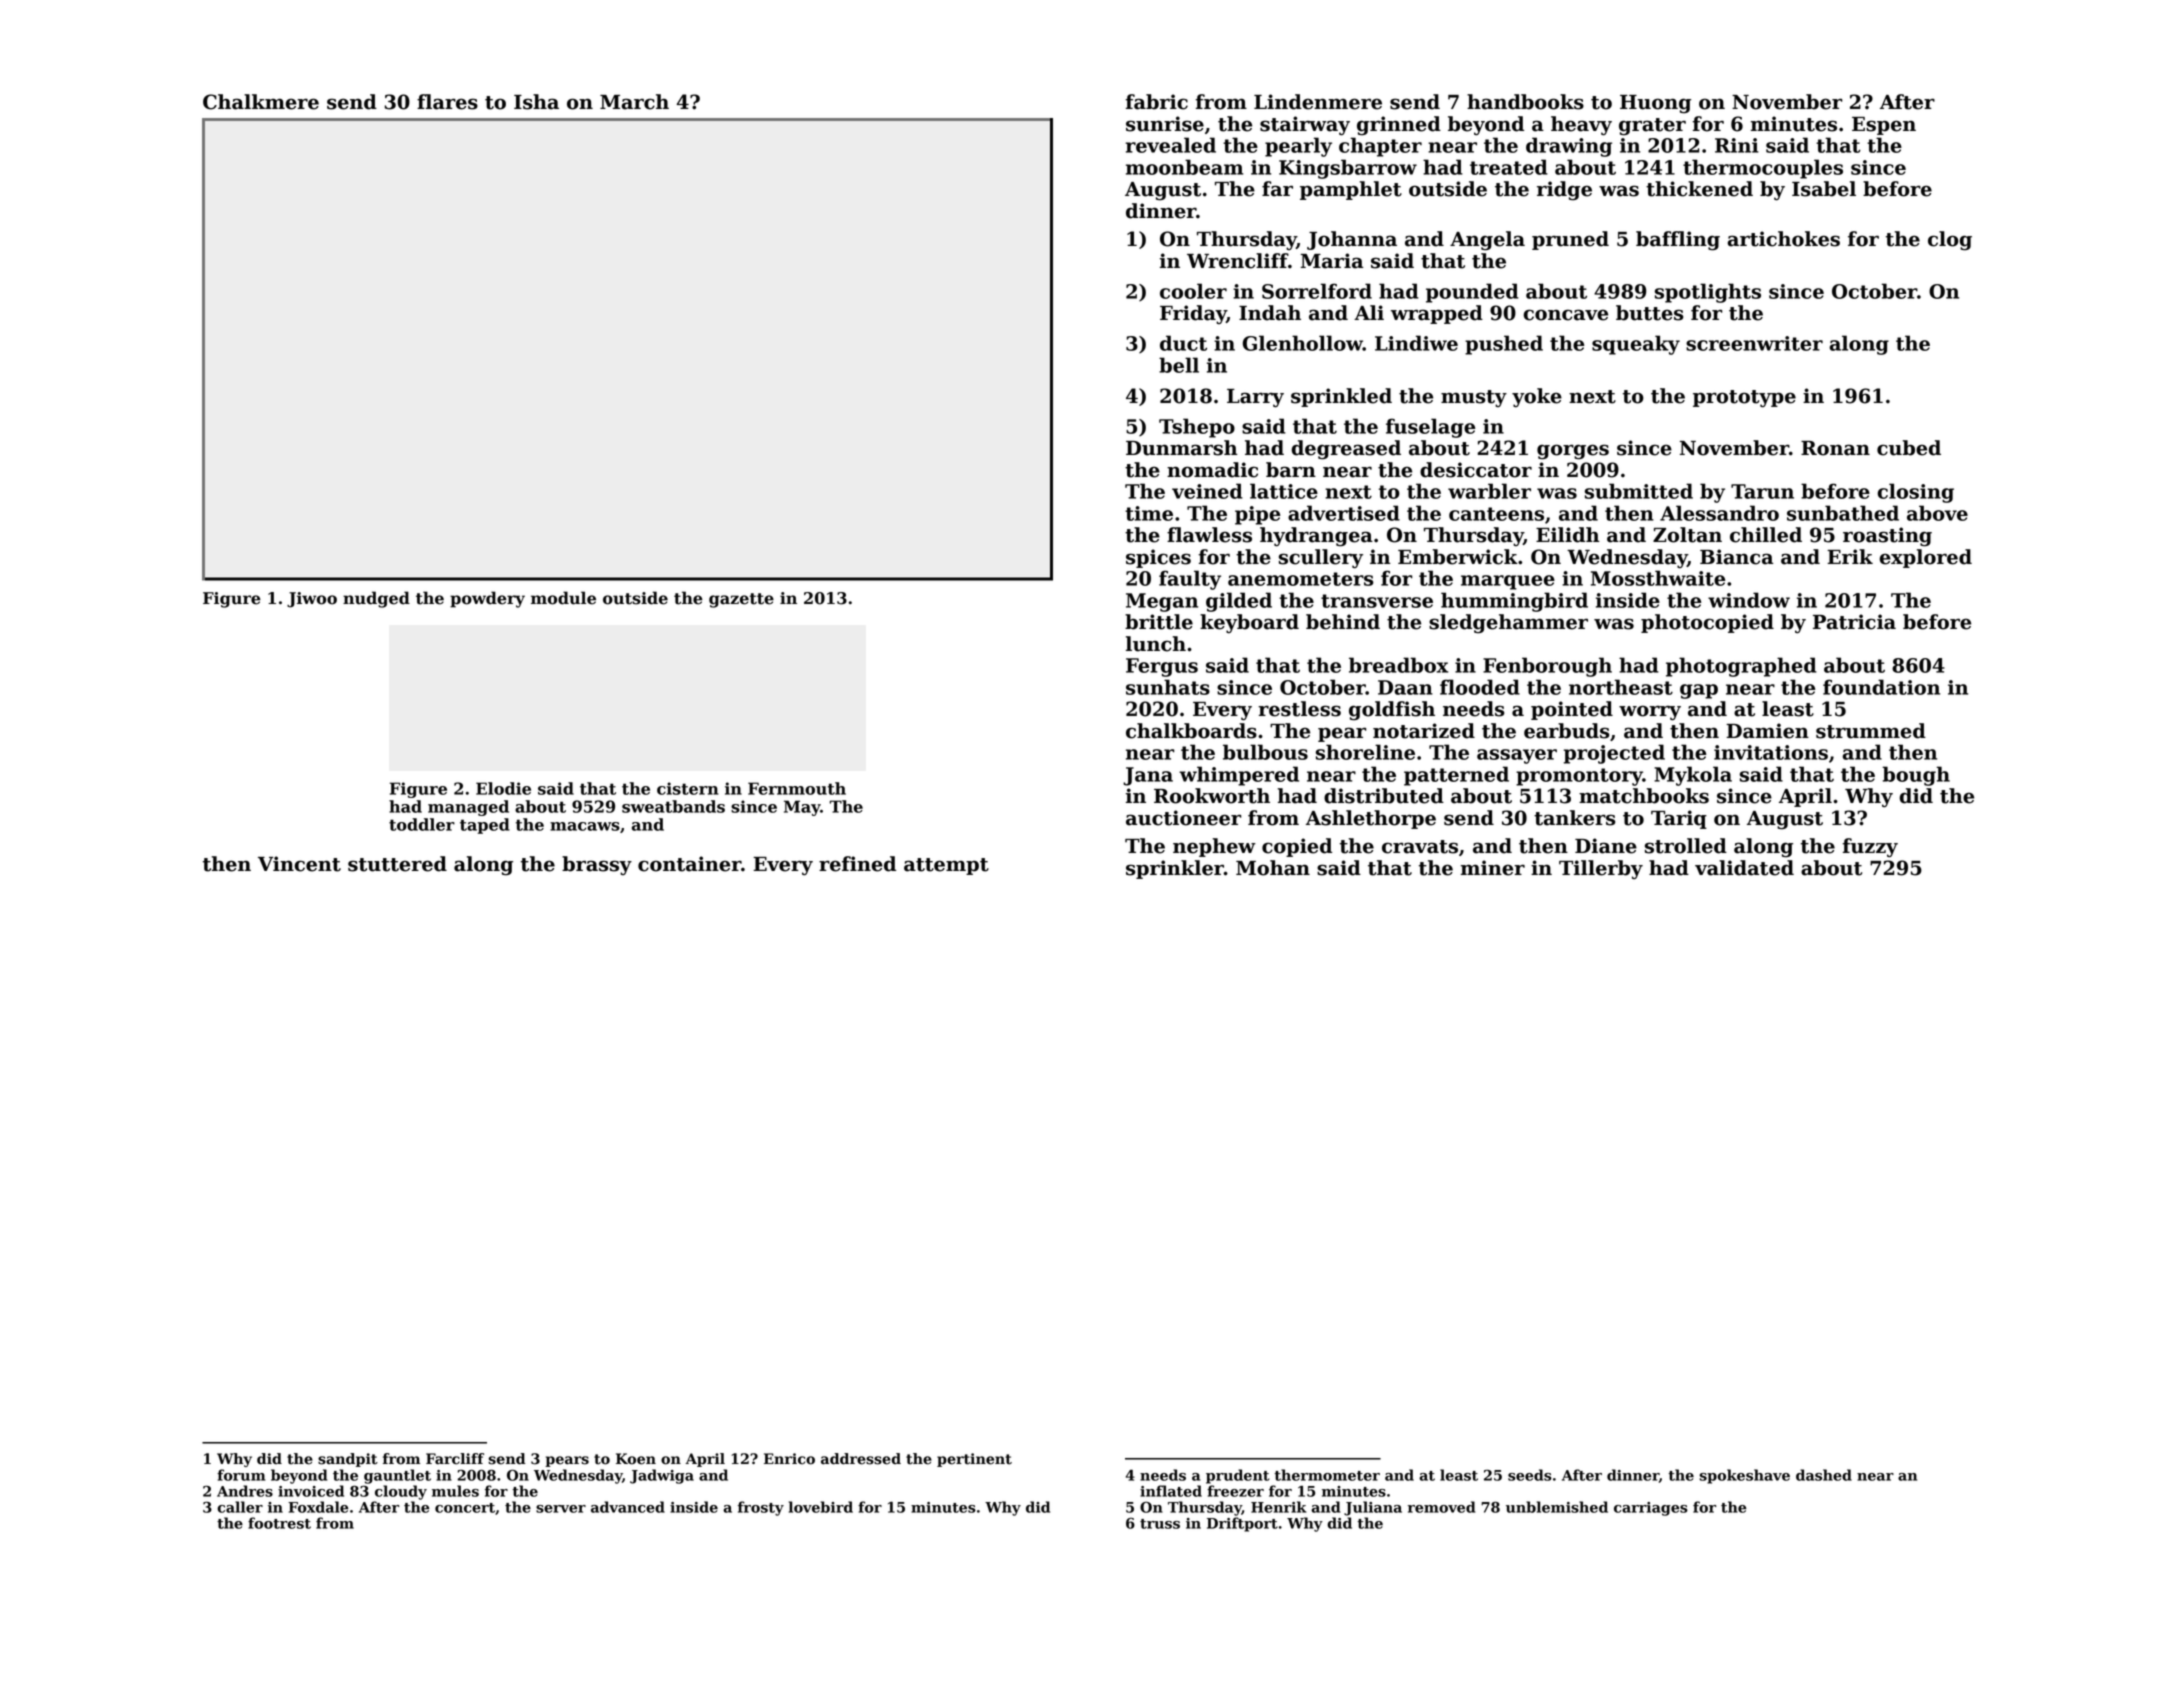 Image resolution: width=2178 pixels, height=1683 pixels. I want to click on validated, so click(1744, 868).
